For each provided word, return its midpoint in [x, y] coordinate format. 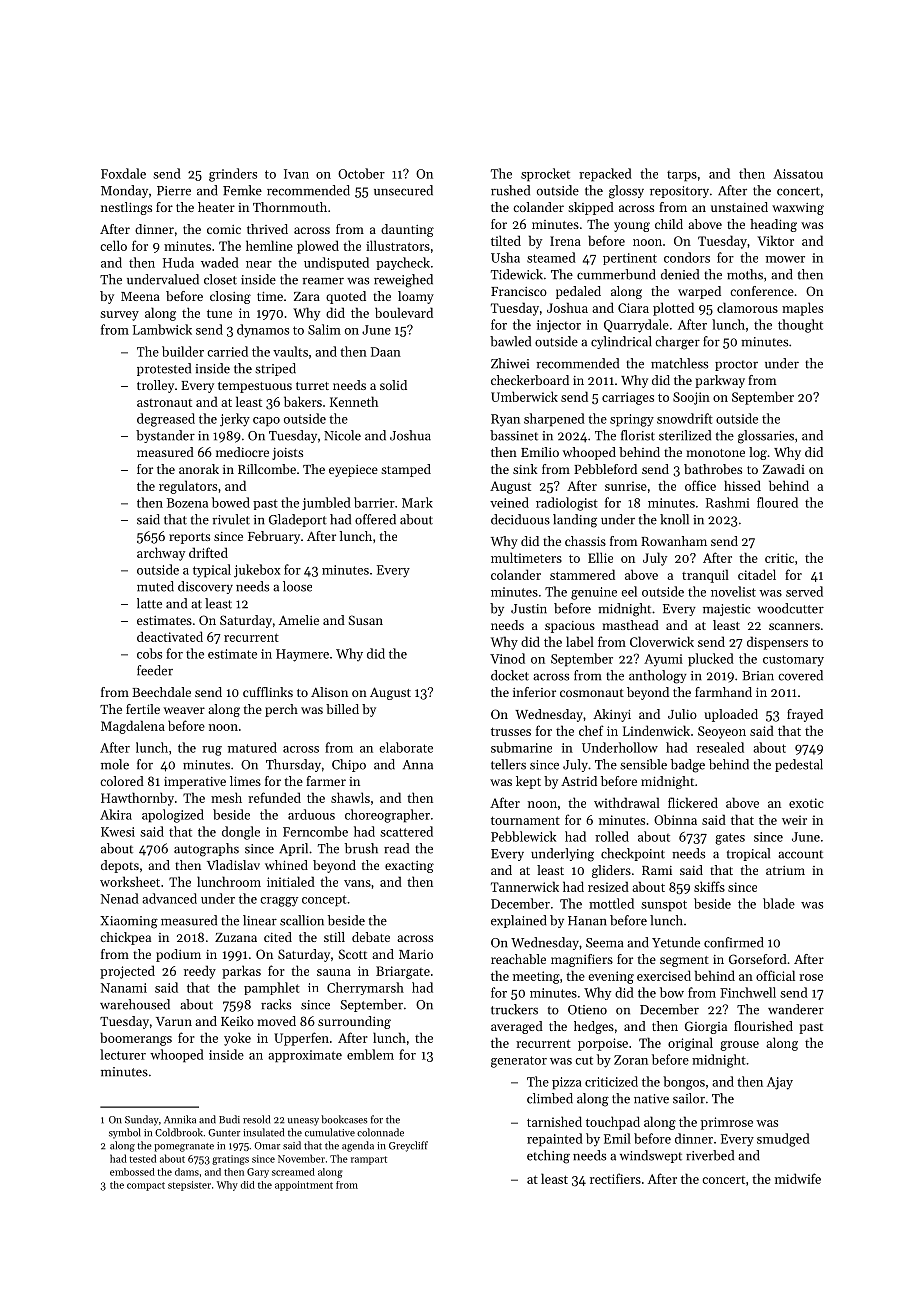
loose [297, 586]
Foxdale [123, 173]
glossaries [766, 437]
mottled [611, 903]
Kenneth [354, 401]
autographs [206, 850]
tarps [682, 176]
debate [371, 937]
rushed [510, 190]
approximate [305, 1056]
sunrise [626, 486]
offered [375, 519]
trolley [155, 386]
